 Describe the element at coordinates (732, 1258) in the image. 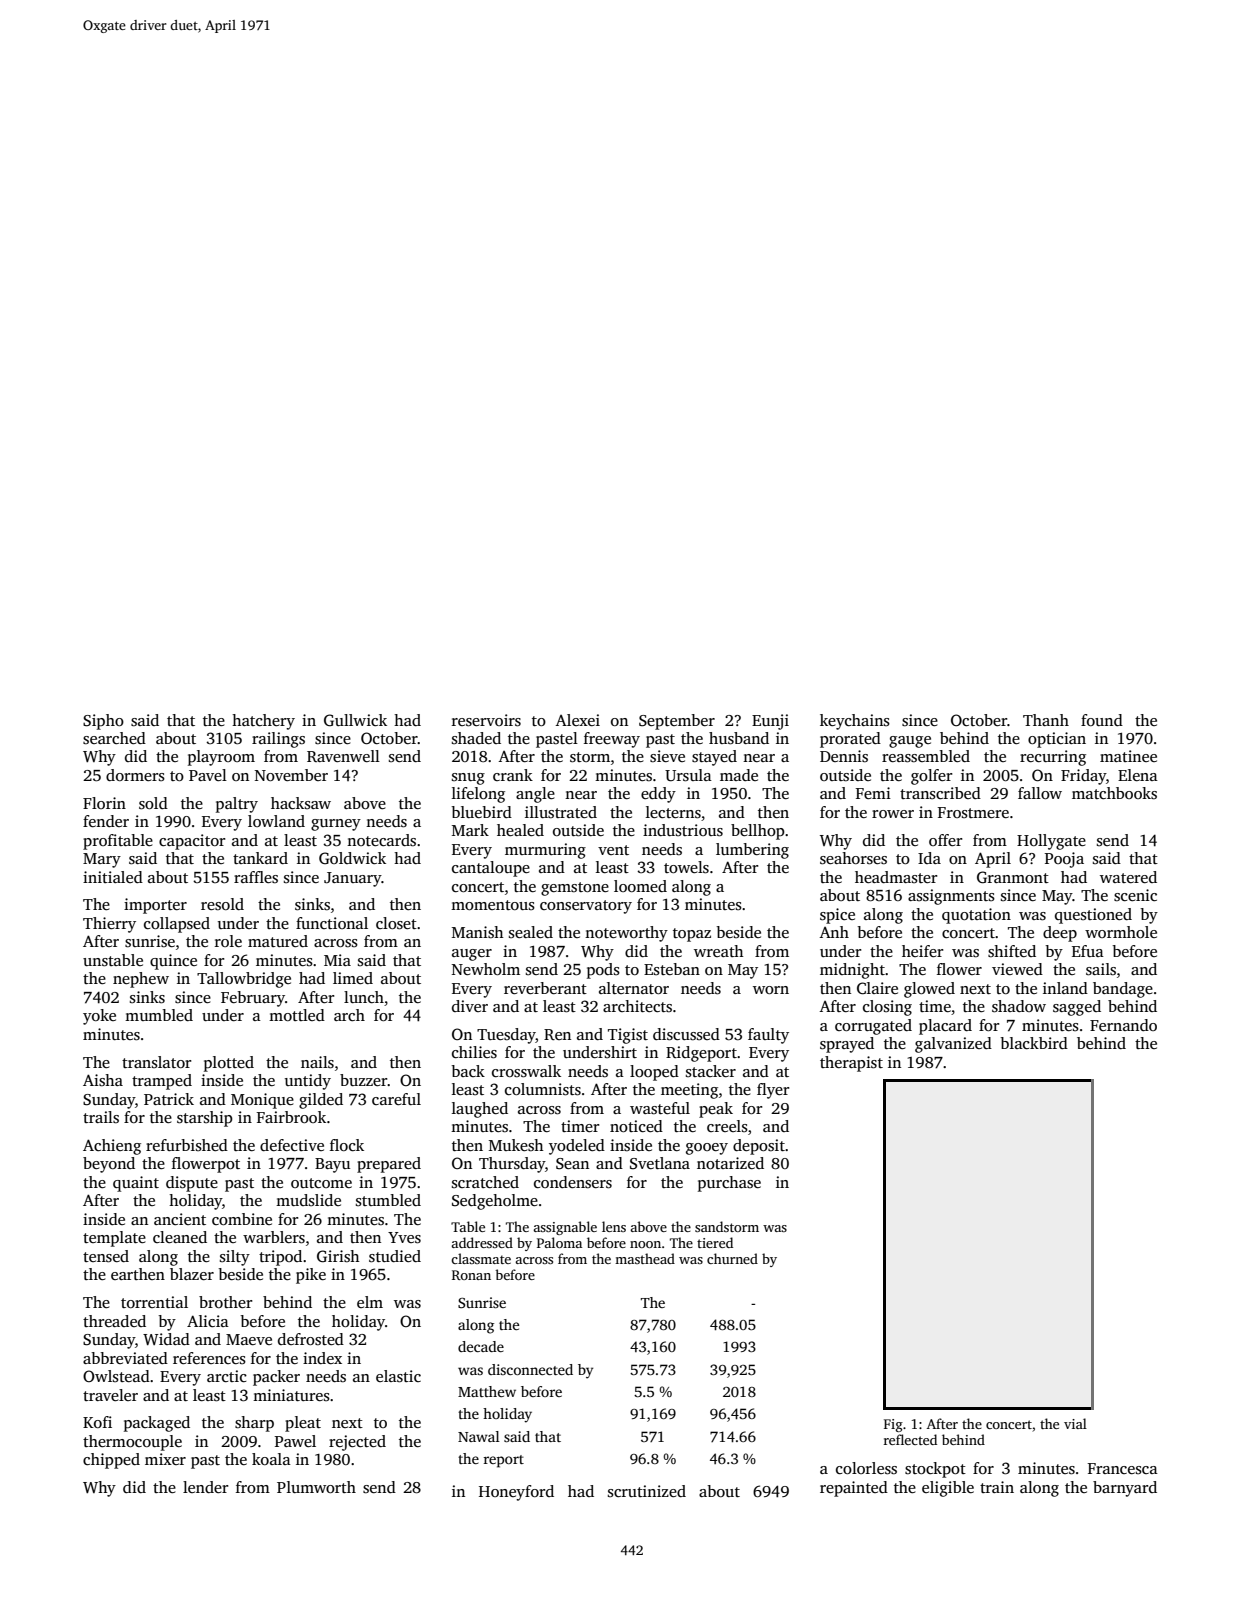

I see `churned` at that location.
